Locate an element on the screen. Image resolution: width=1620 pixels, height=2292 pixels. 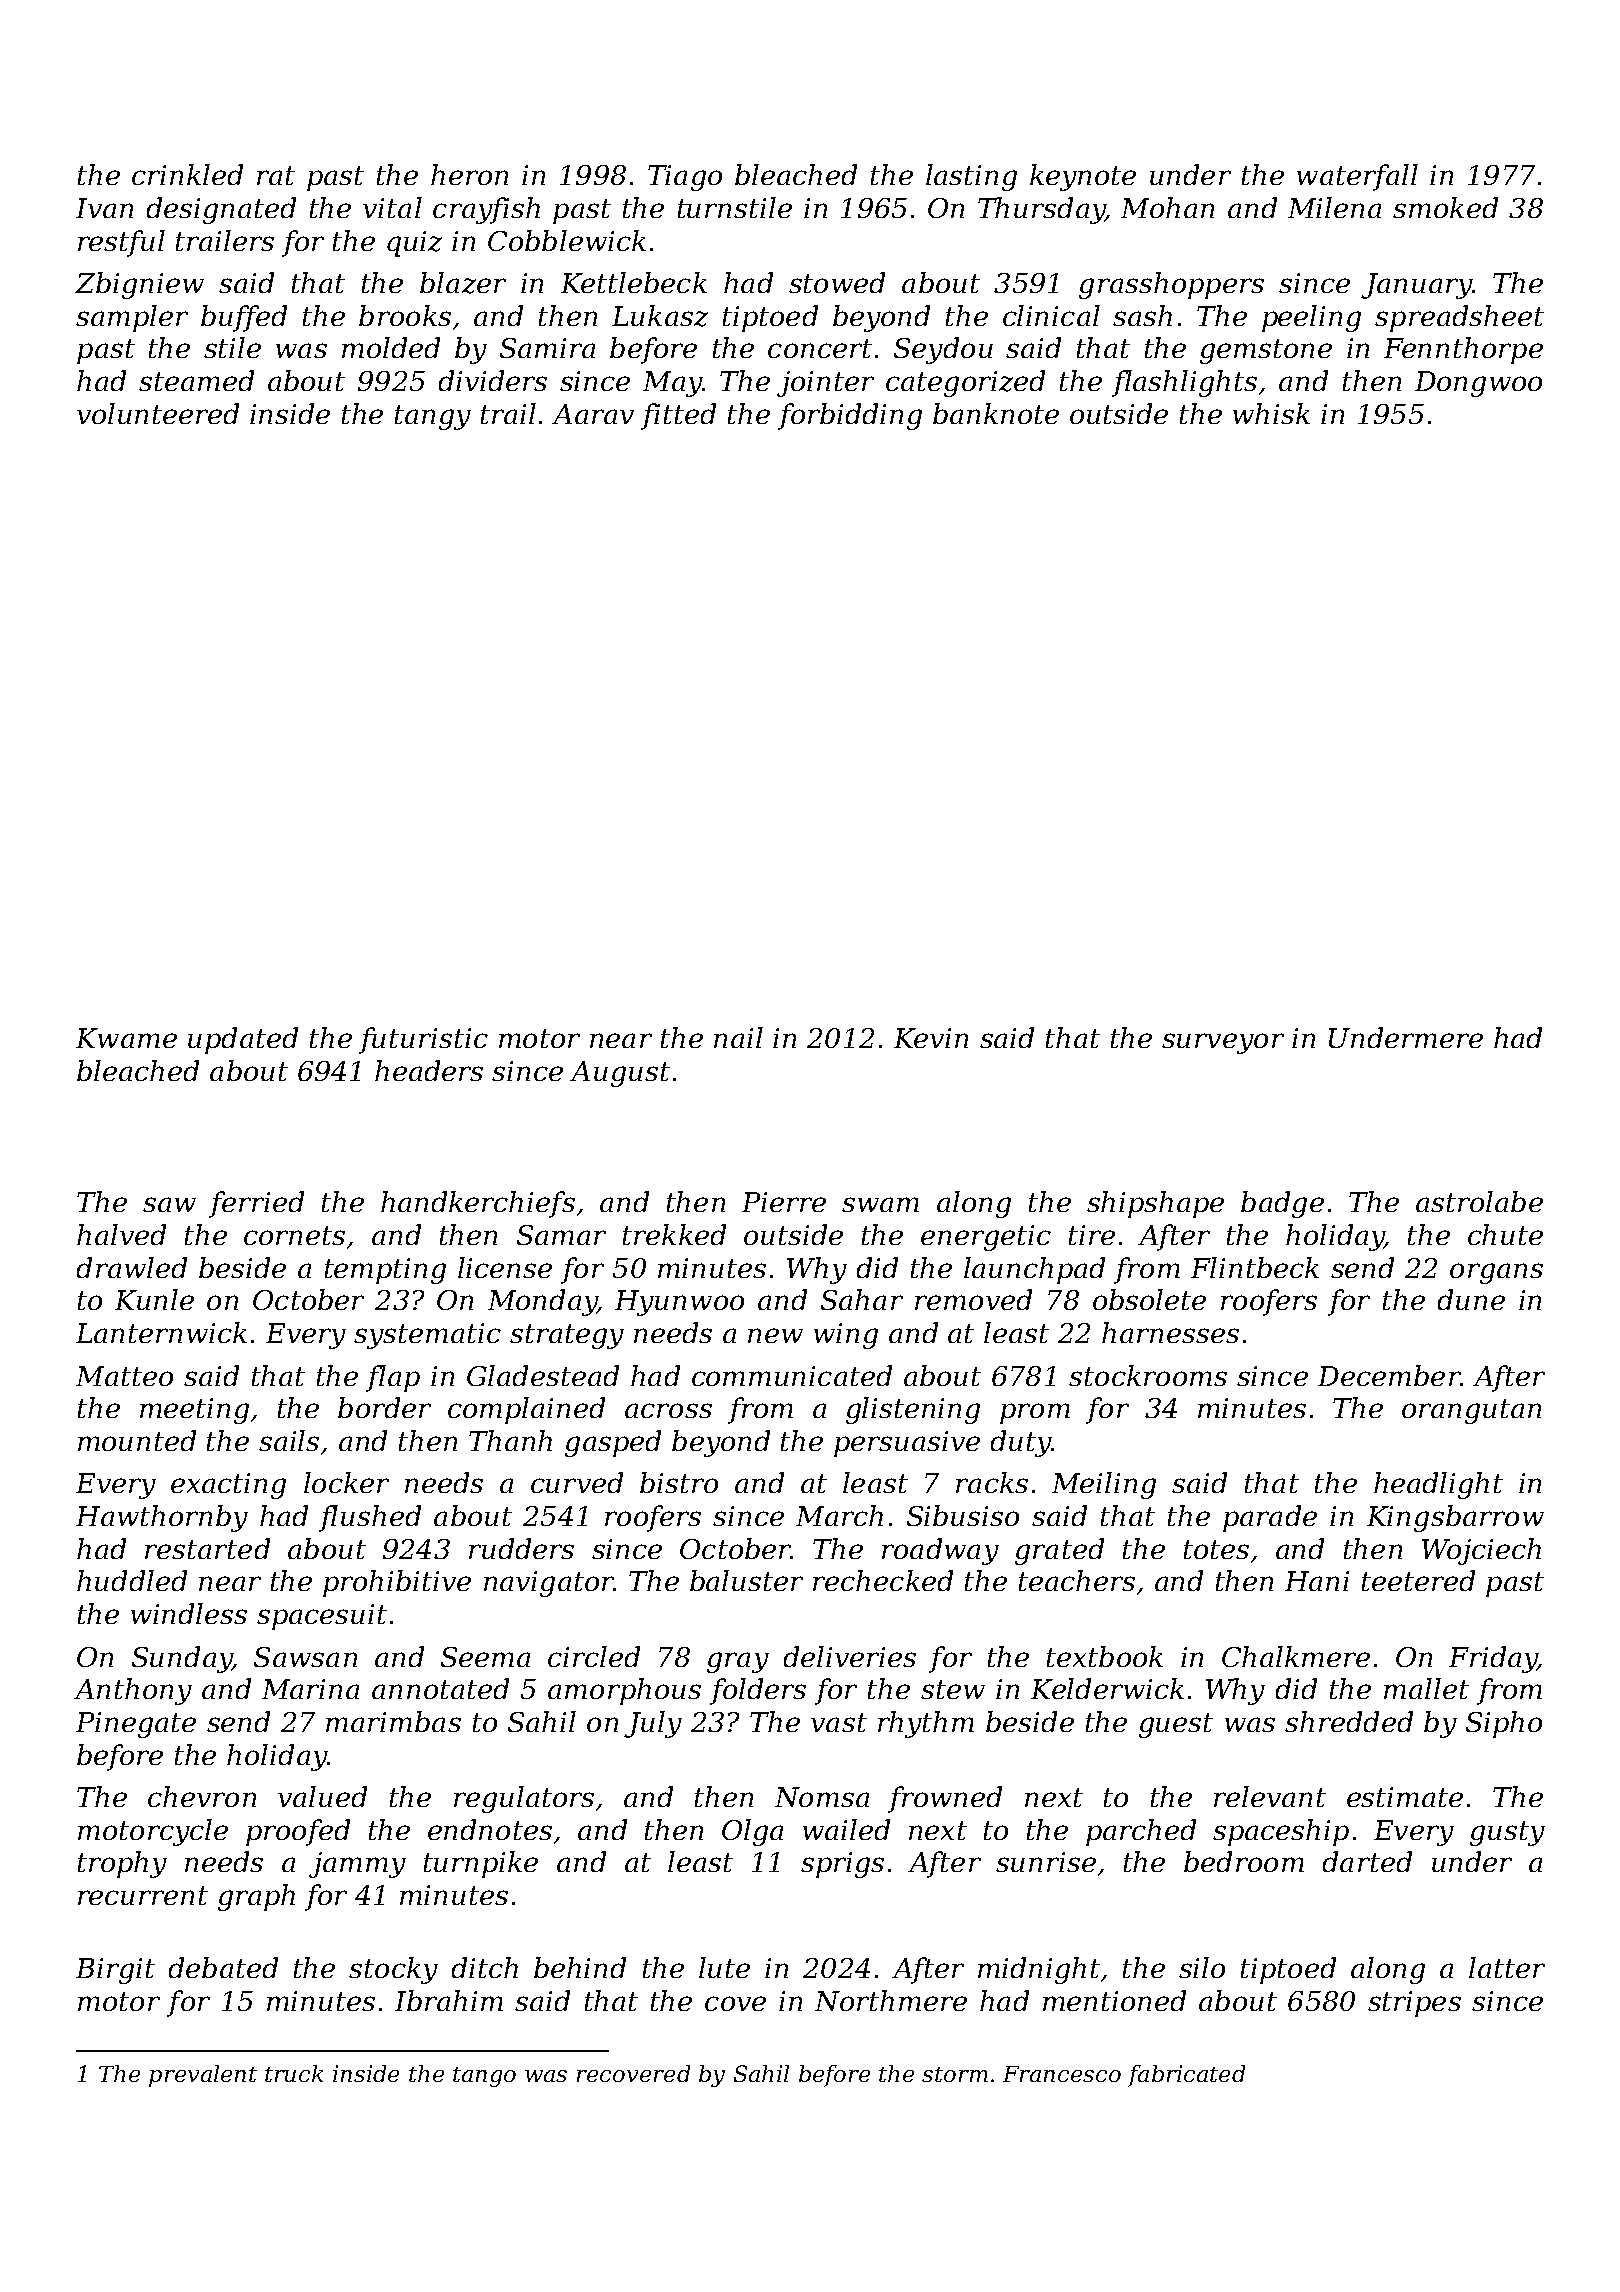
banknote is located at coordinates (996, 413).
